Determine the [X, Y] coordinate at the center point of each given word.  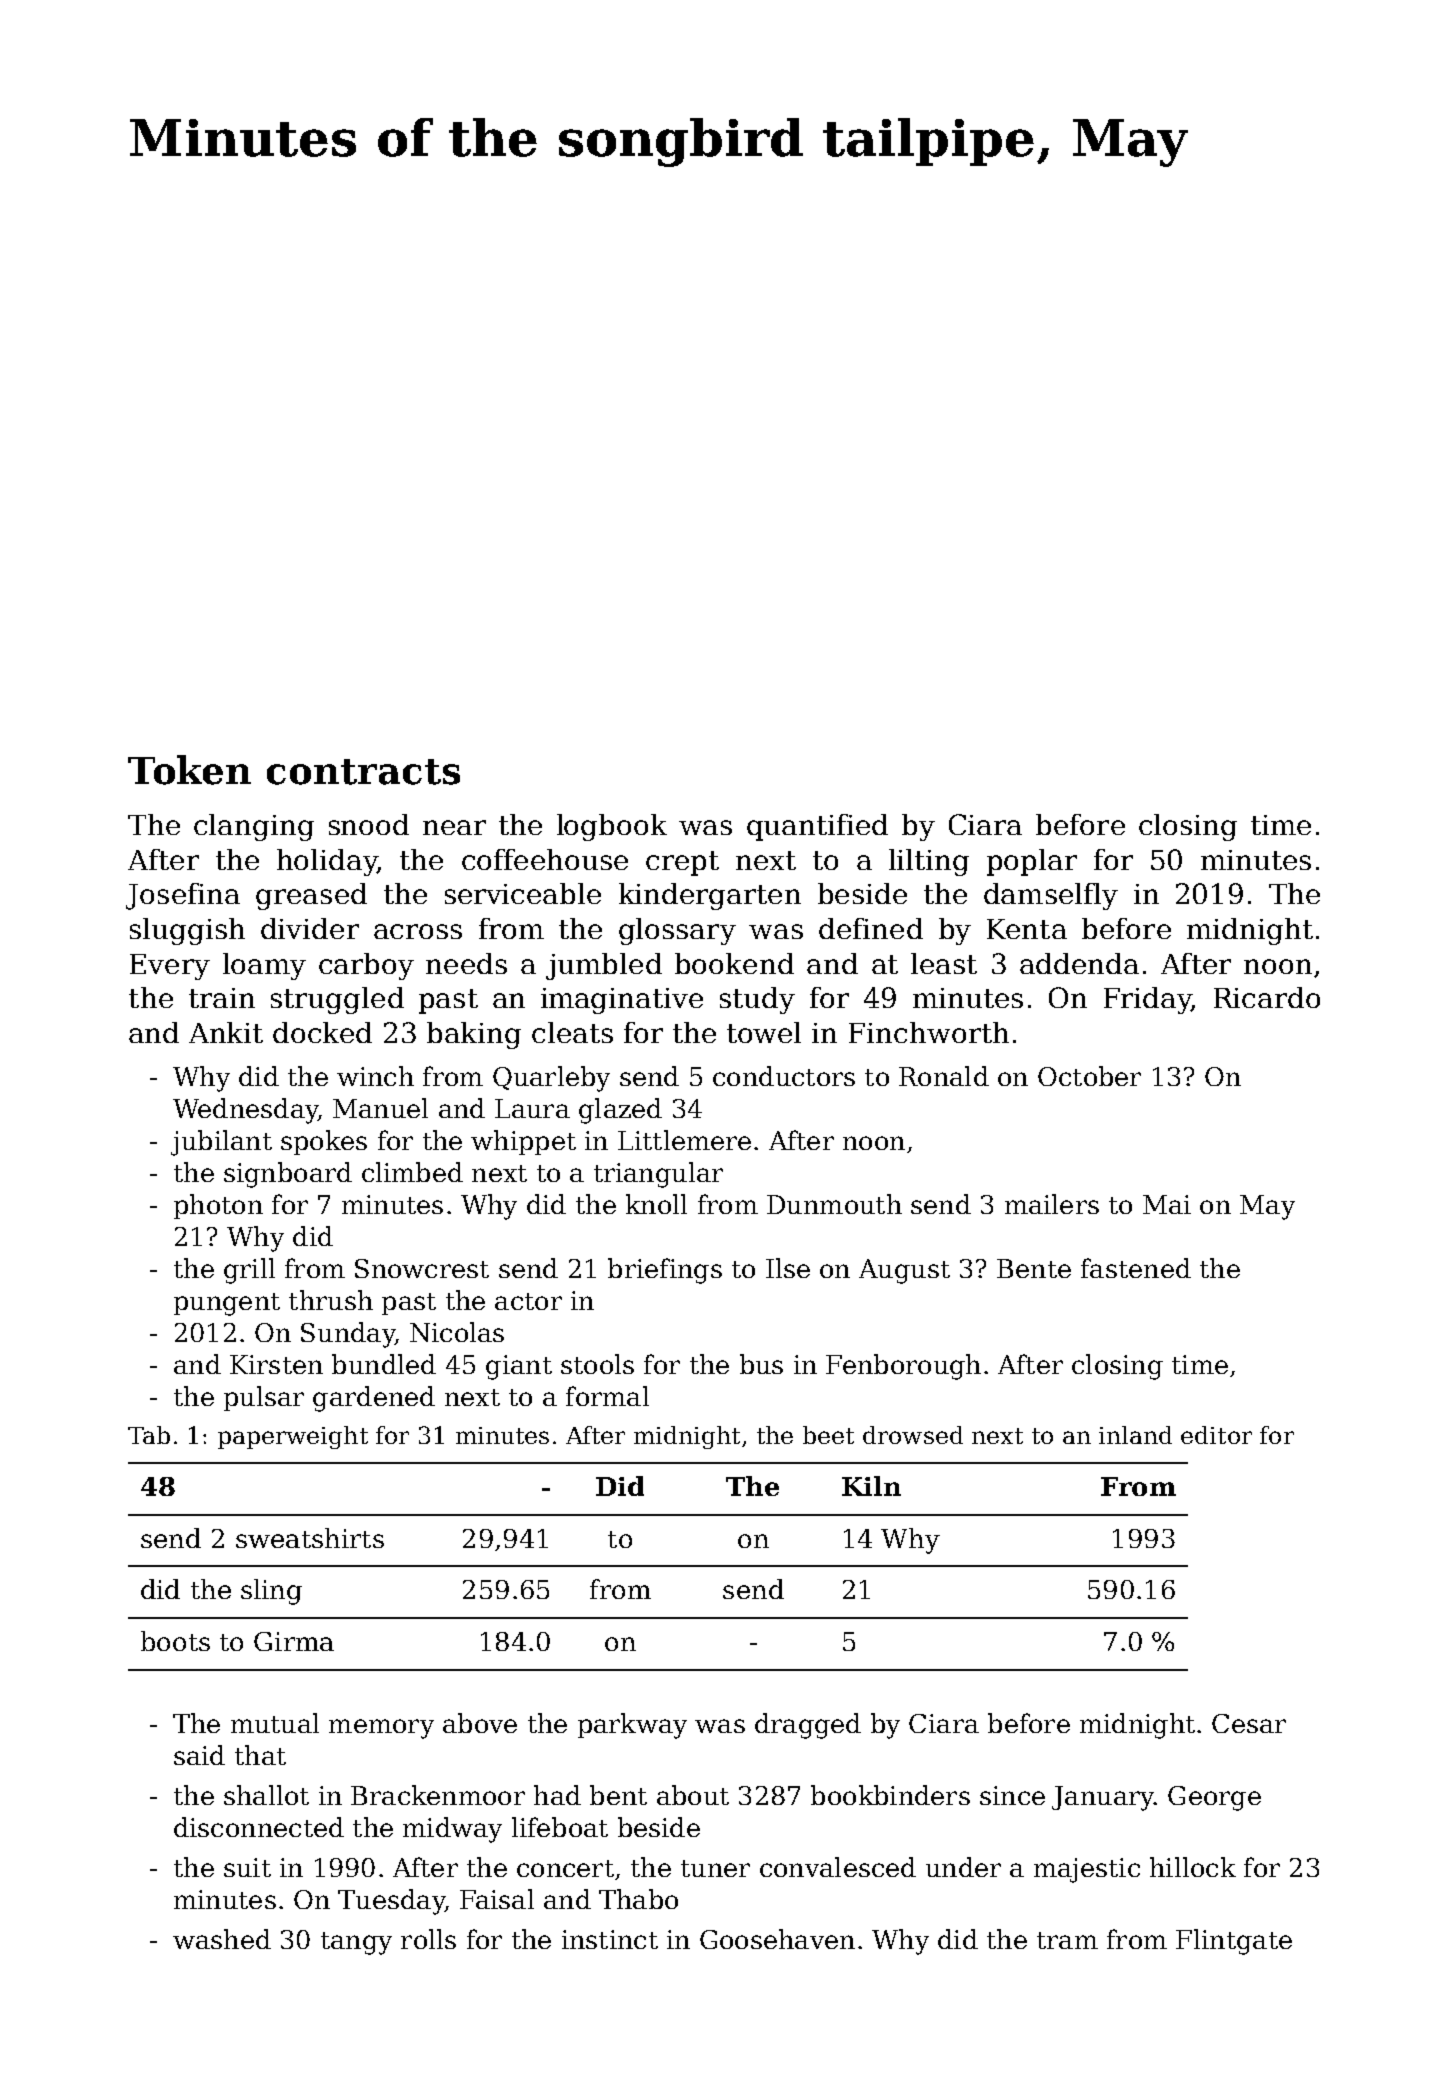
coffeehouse [545, 859]
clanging [254, 827]
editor [1216, 1435]
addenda [1079, 963]
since [1012, 1795]
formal [607, 1396]
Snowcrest [422, 1268]
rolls [428, 1939]
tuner [715, 1868]
